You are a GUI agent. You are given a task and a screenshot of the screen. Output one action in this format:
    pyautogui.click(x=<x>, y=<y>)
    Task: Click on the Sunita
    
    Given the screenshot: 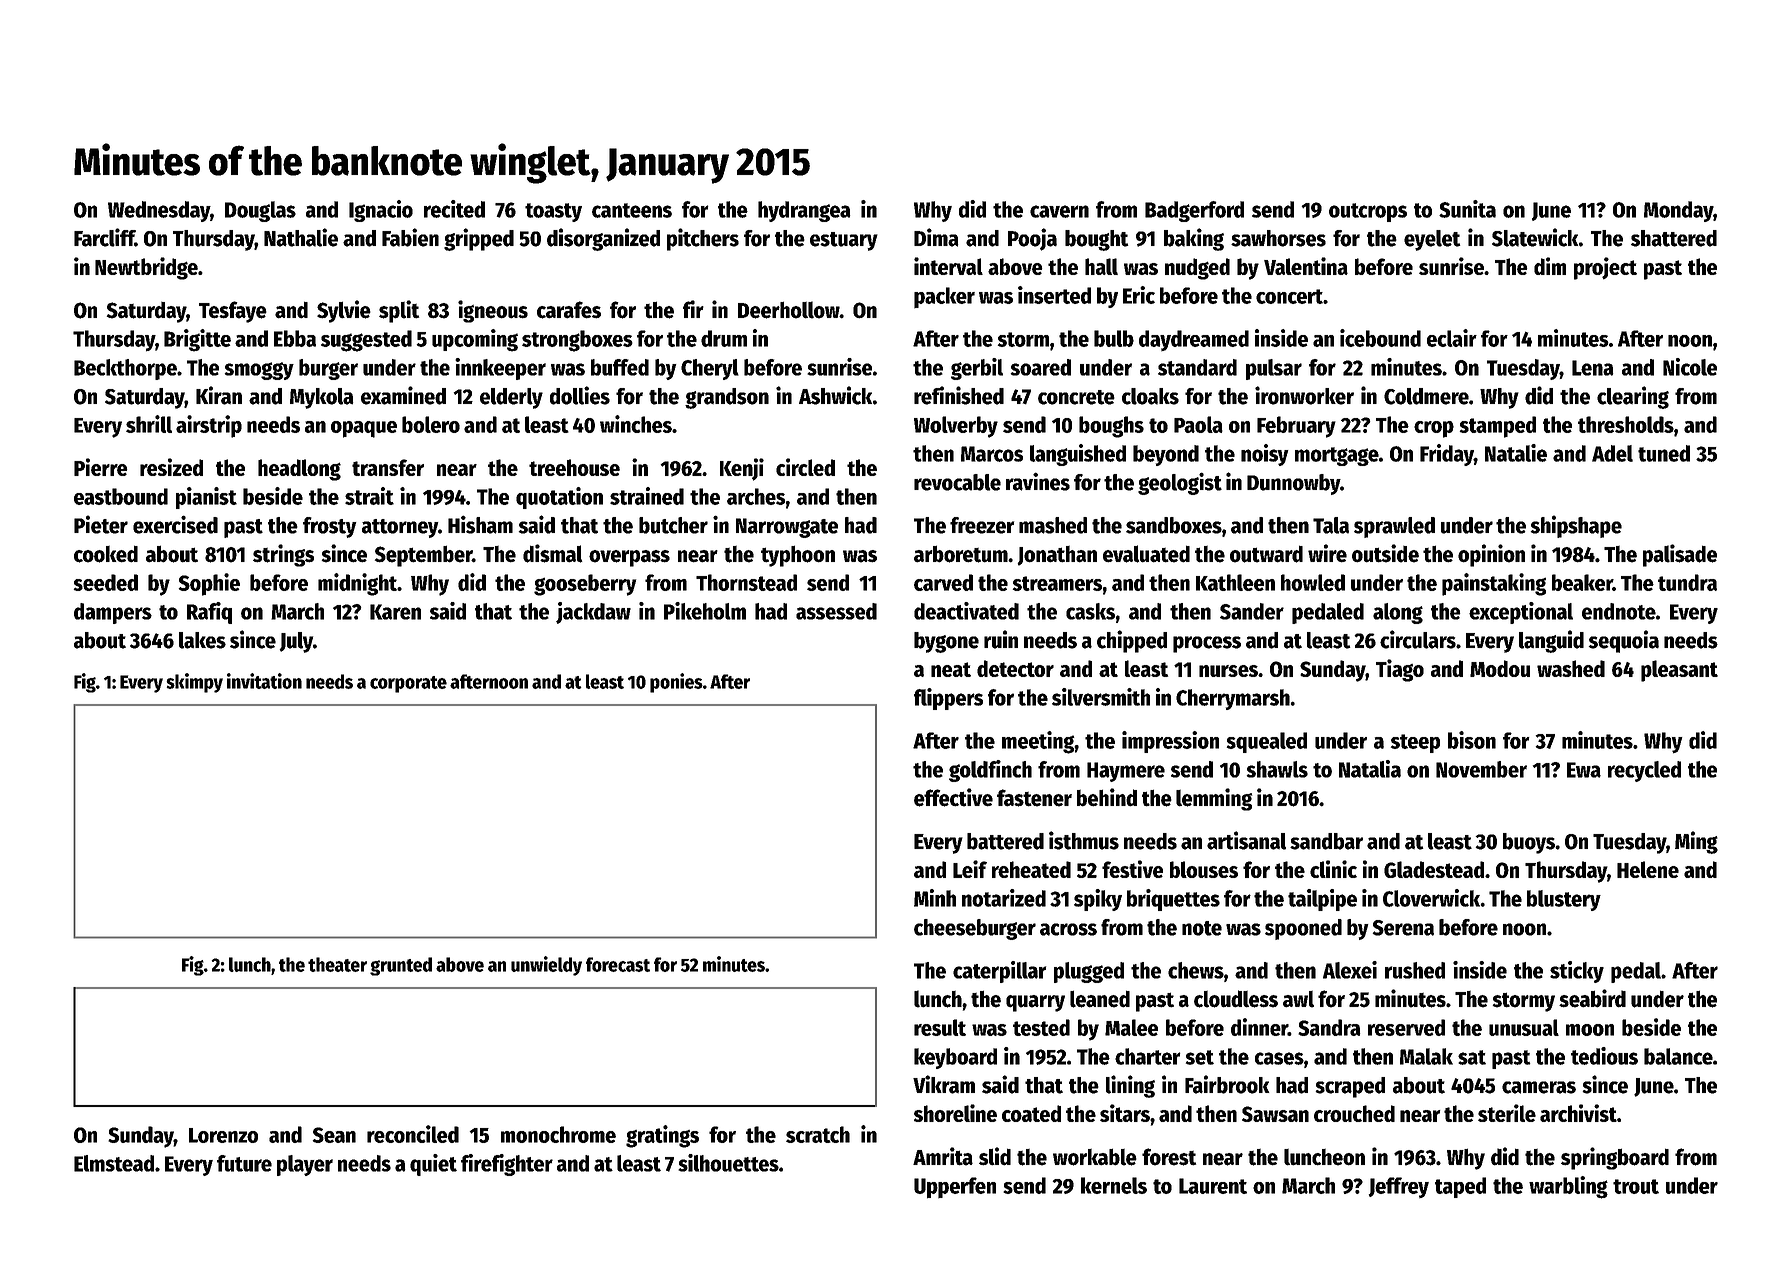 What is the action you would take?
    pyautogui.click(x=1467, y=209)
